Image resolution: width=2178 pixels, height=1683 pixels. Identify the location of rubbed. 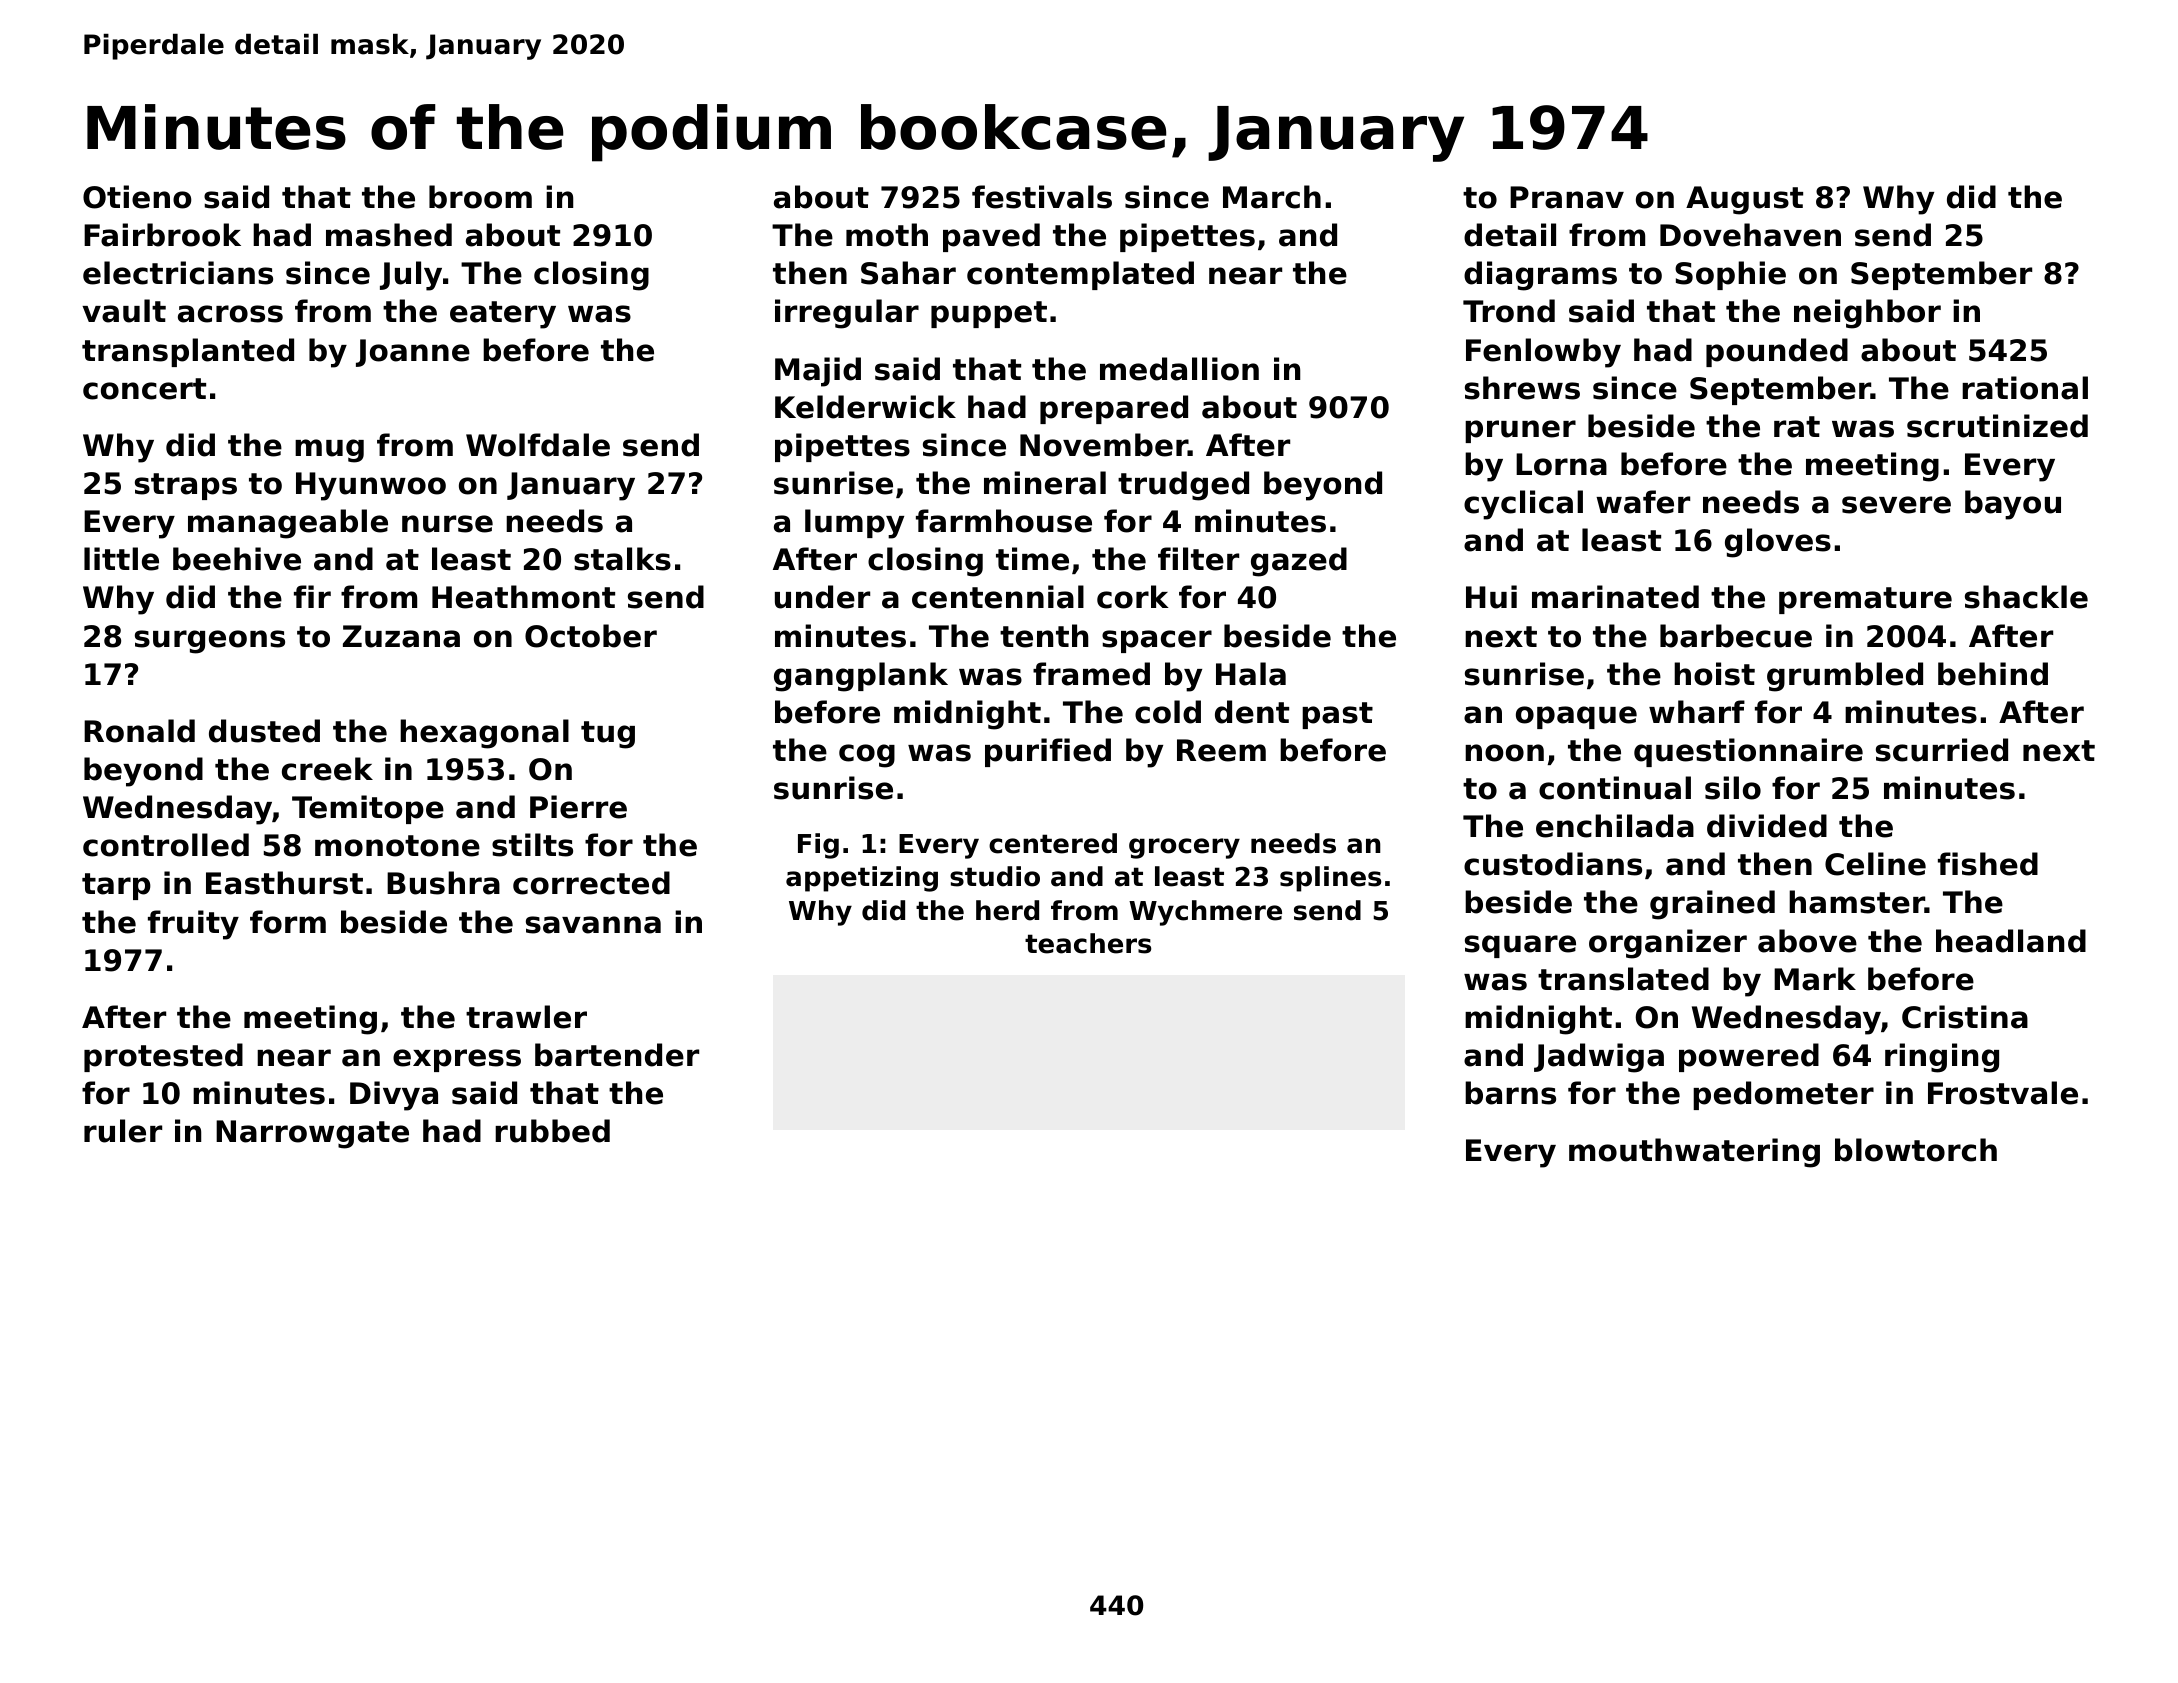
(552, 1131).
